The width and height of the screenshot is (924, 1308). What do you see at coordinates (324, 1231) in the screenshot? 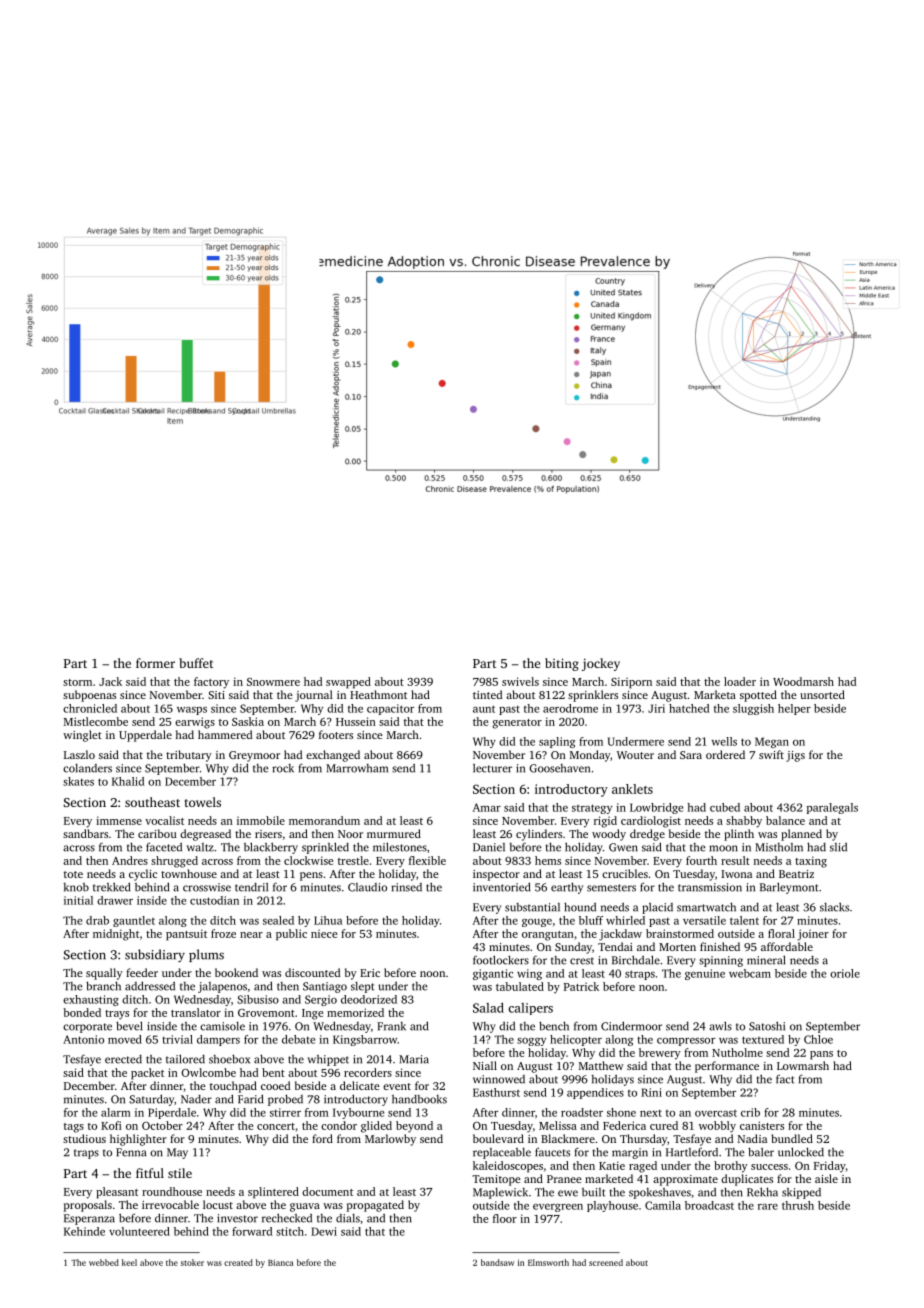
I see `Dewi` at bounding box center [324, 1231].
